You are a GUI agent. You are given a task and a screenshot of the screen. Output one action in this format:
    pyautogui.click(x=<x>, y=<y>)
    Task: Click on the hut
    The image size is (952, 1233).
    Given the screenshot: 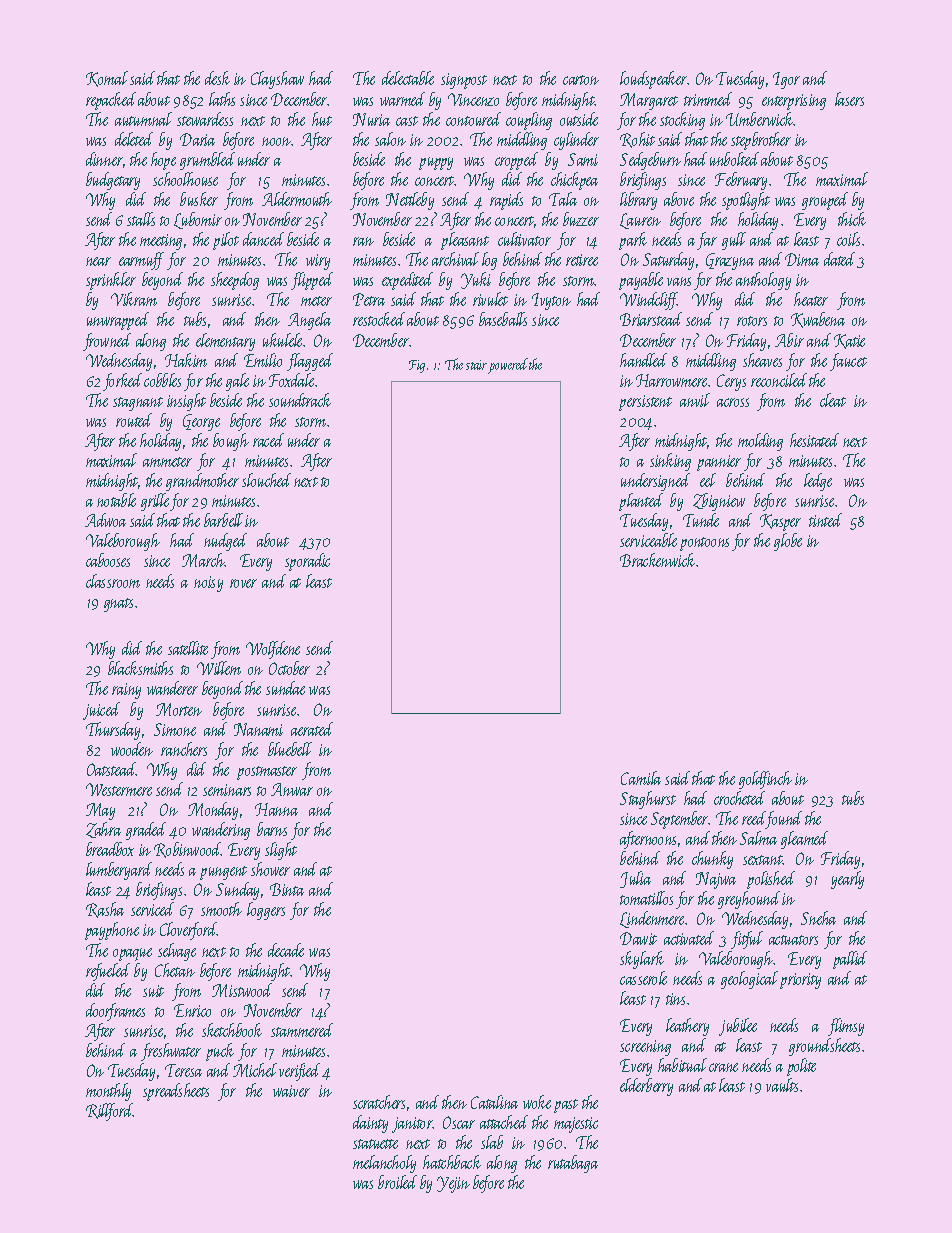 What is the action you would take?
    pyautogui.click(x=322, y=119)
